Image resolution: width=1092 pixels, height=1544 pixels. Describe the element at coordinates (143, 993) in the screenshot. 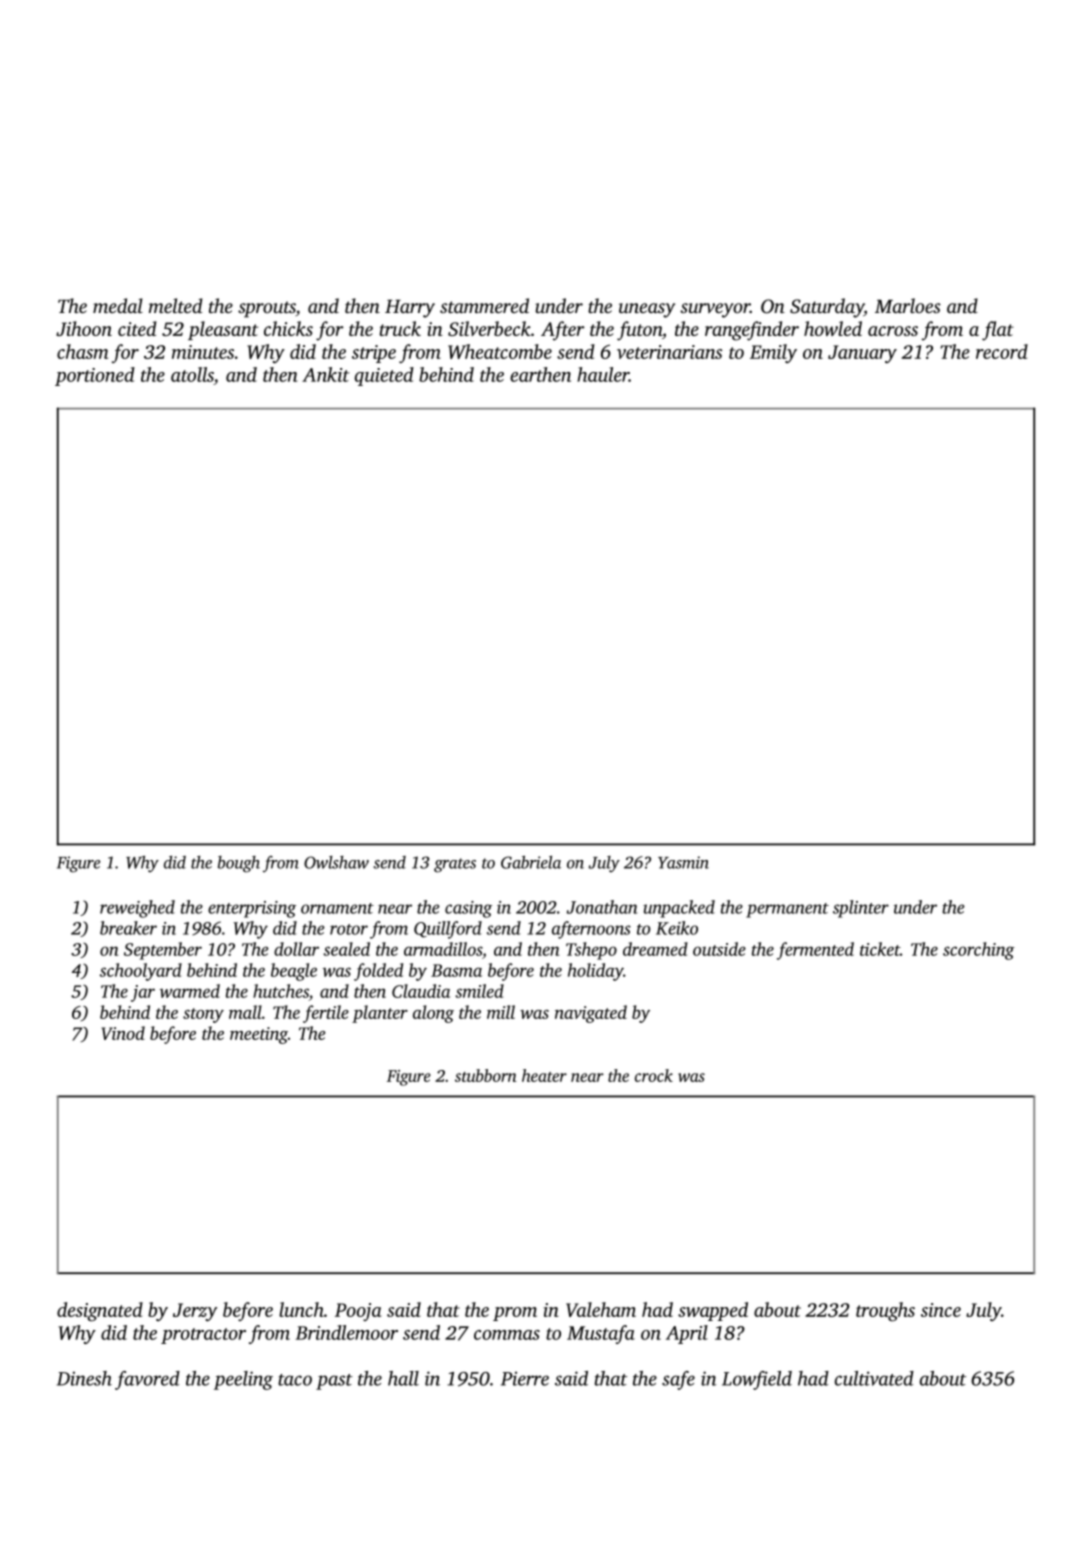

I see `jar` at that location.
